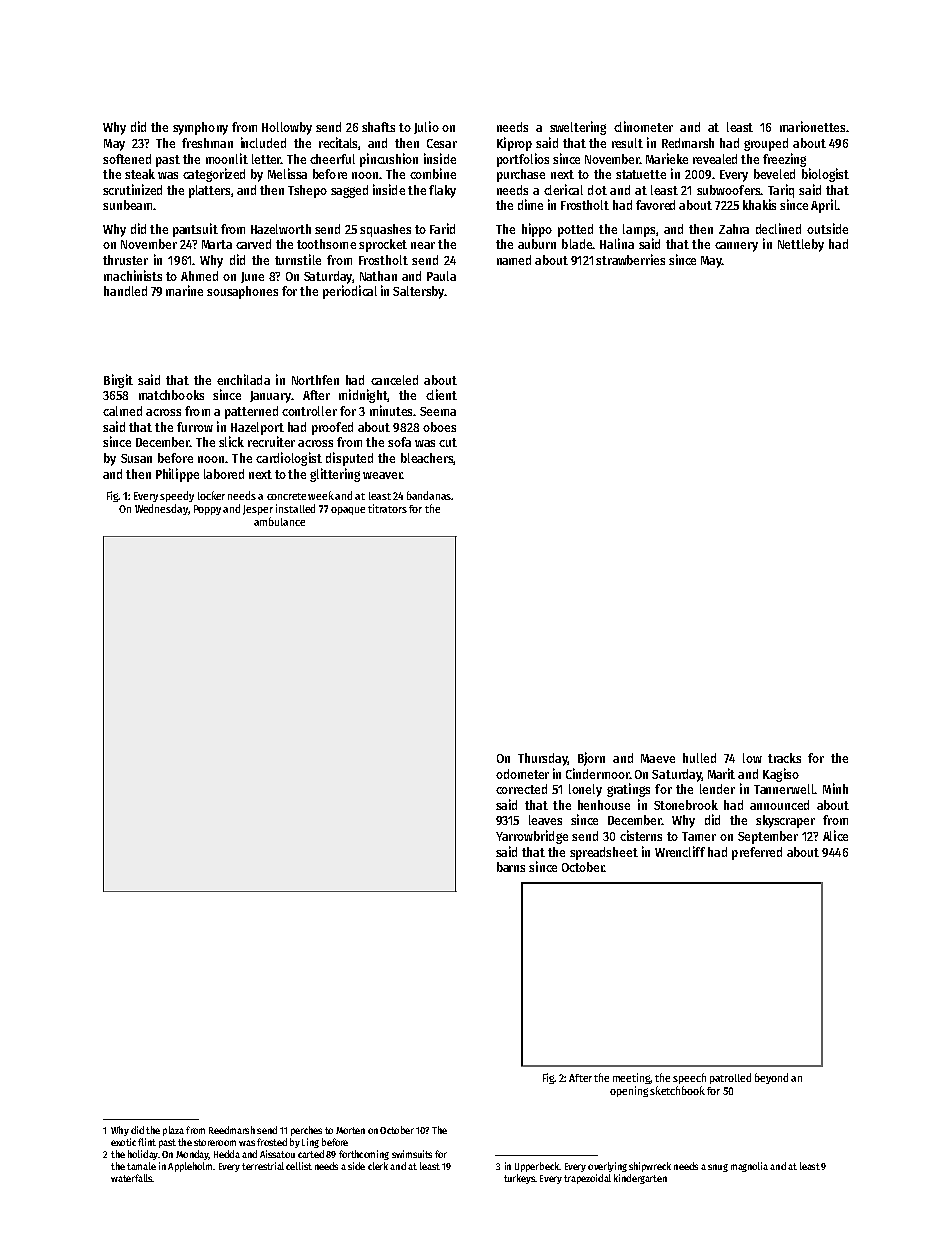 This screenshot has width=952, height=1233. What do you see at coordinates (771, 1078) in the screenshot?
I see `beyond` at bounding box center [771, 1078].
